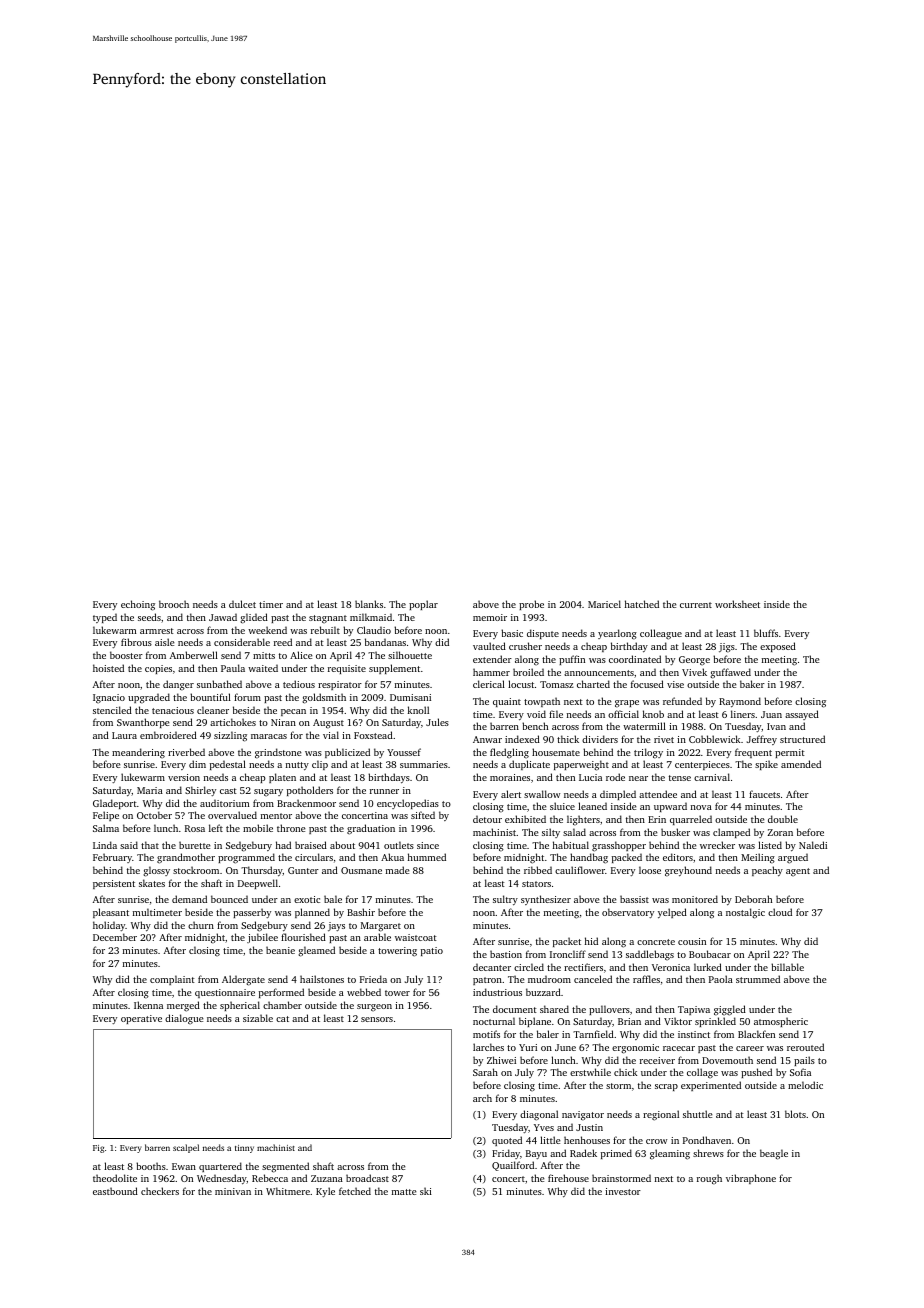  What do you see at coordinates (751, 1179) in the screenshot?
I see `vibraphone` at bounding box center [751, 1179].
